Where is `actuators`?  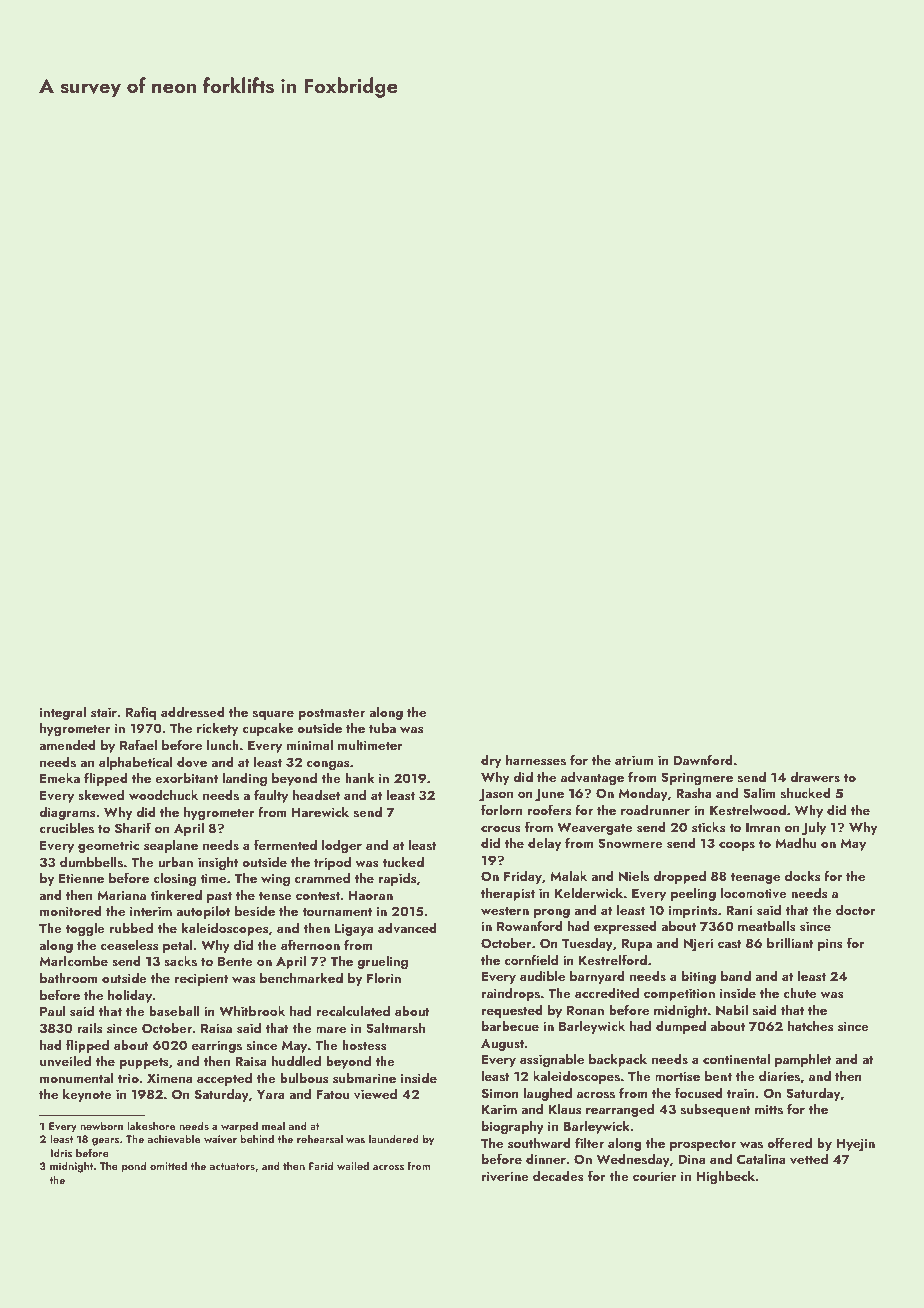 actuators is located at coordinates (232, 1166).
